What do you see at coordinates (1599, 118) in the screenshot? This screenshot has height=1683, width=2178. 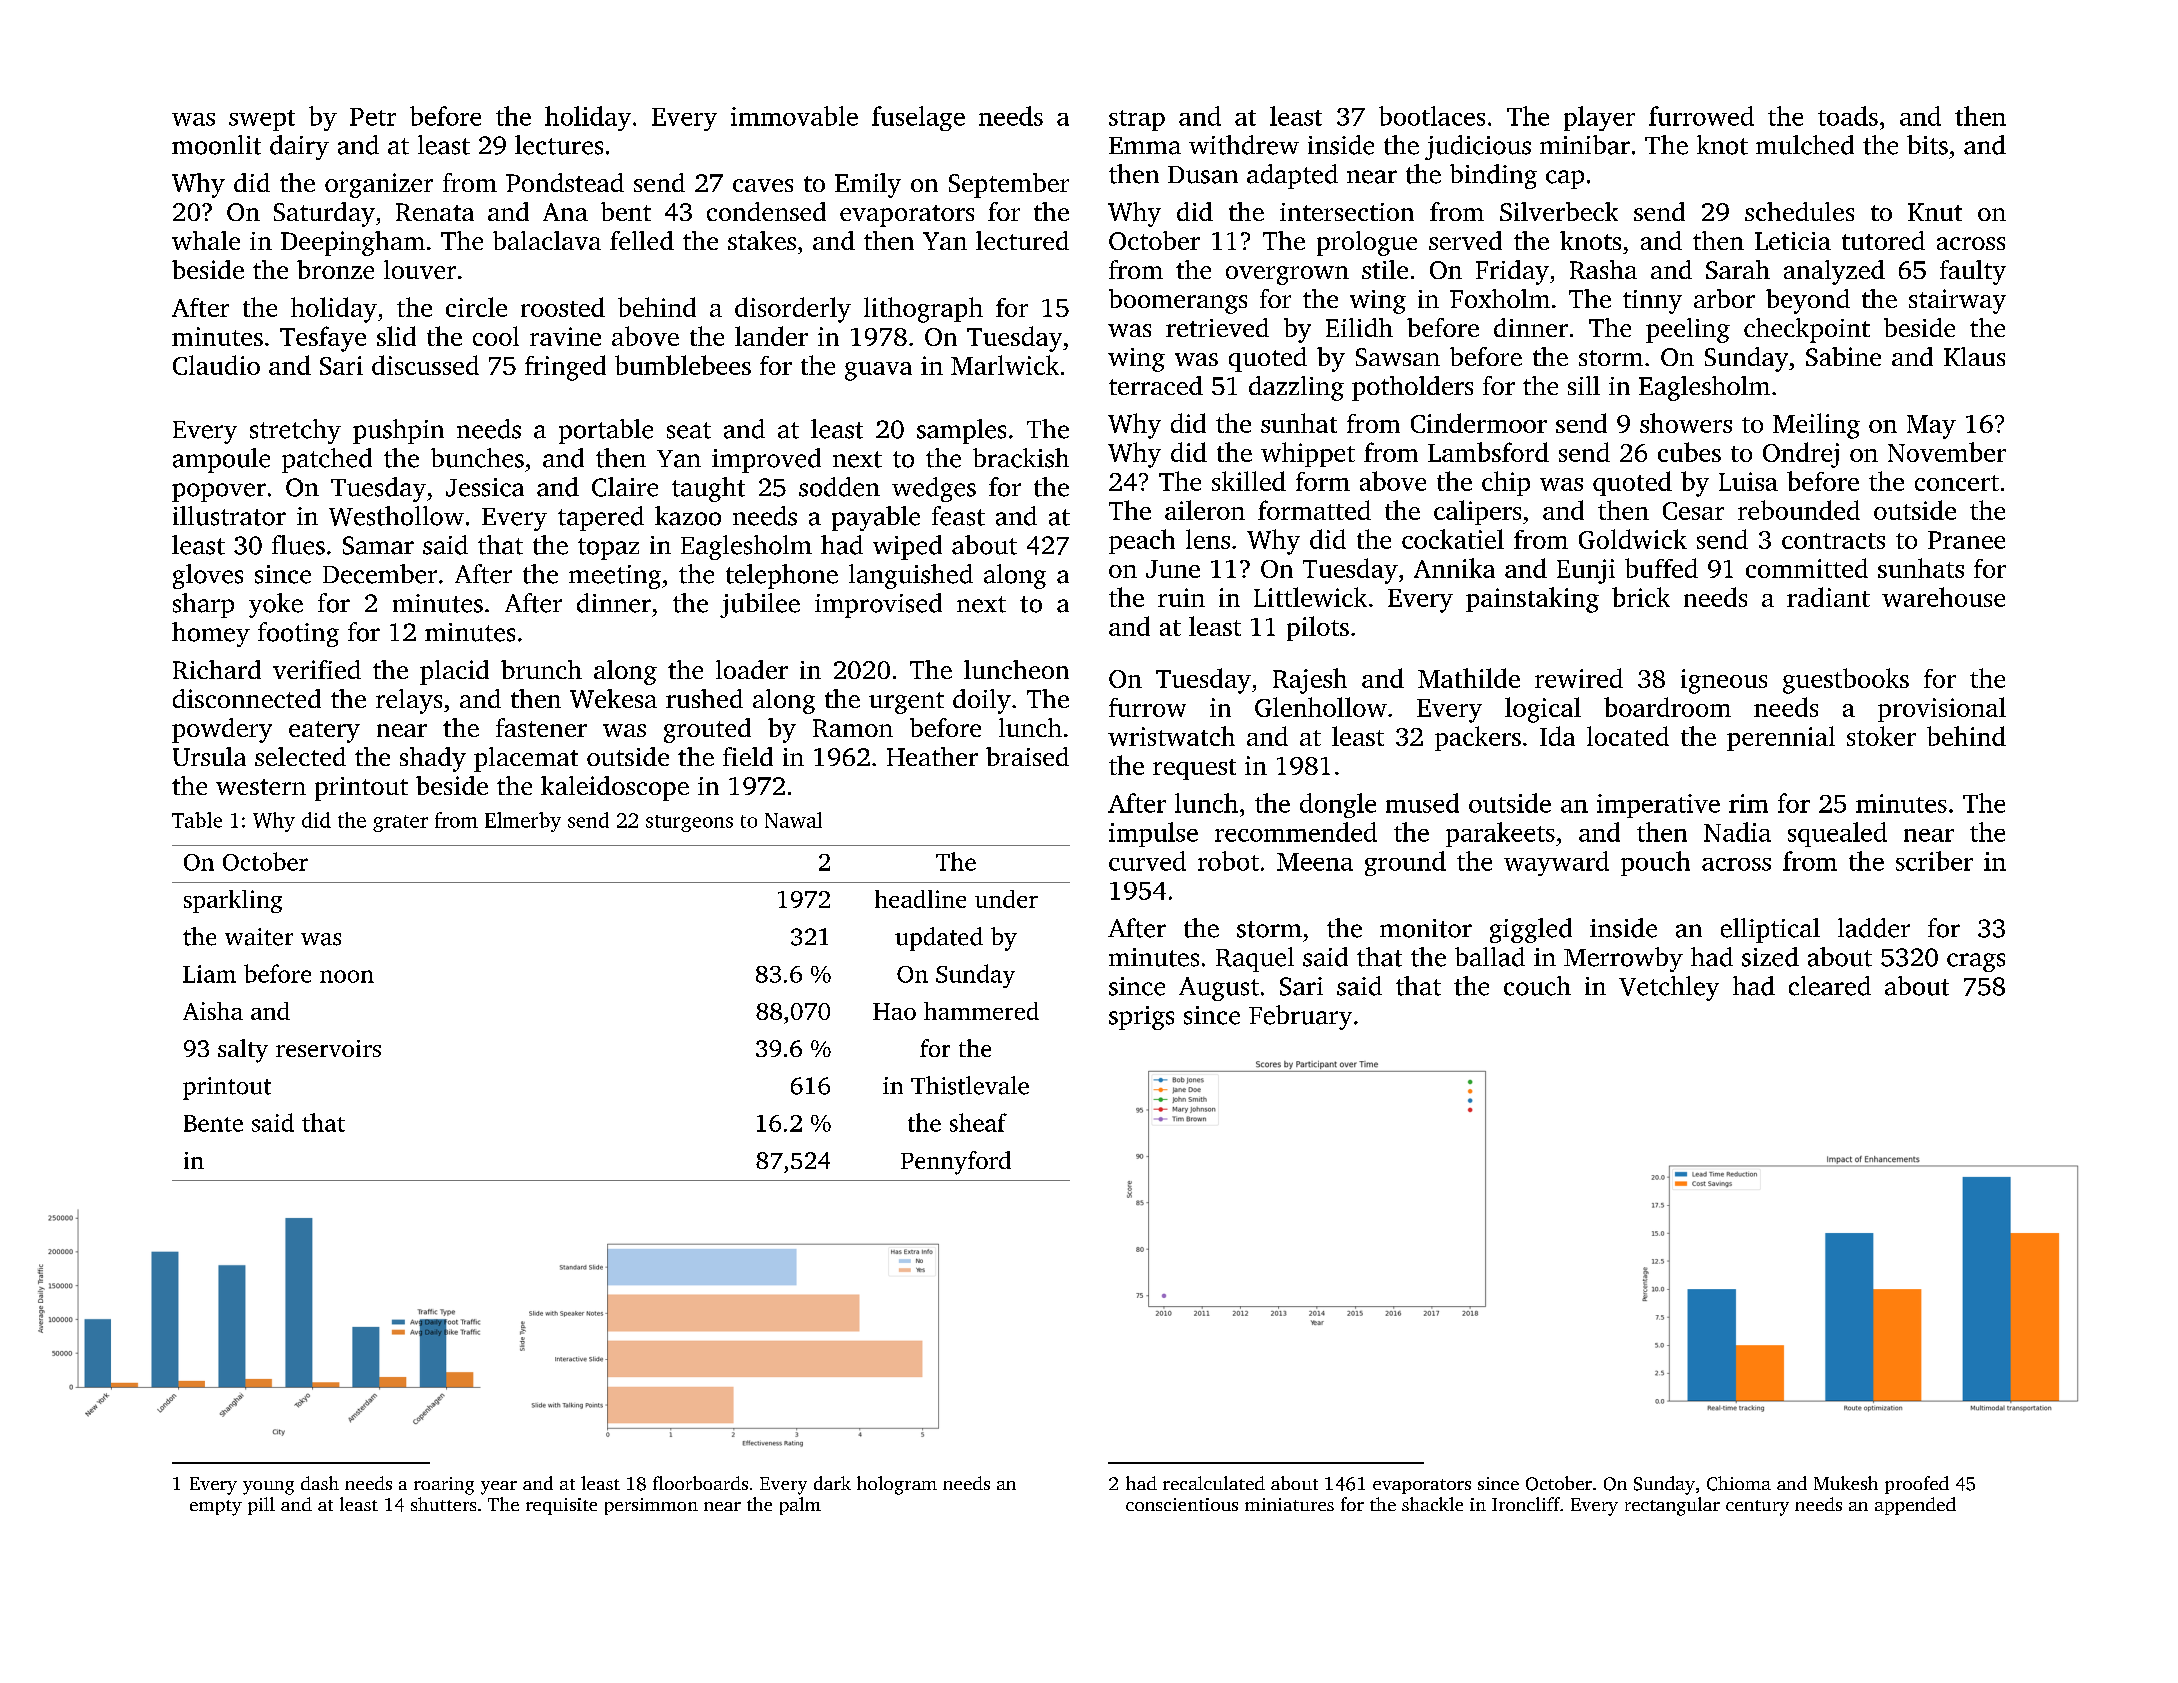 I see `player` at bounding box center [1599, 118].
